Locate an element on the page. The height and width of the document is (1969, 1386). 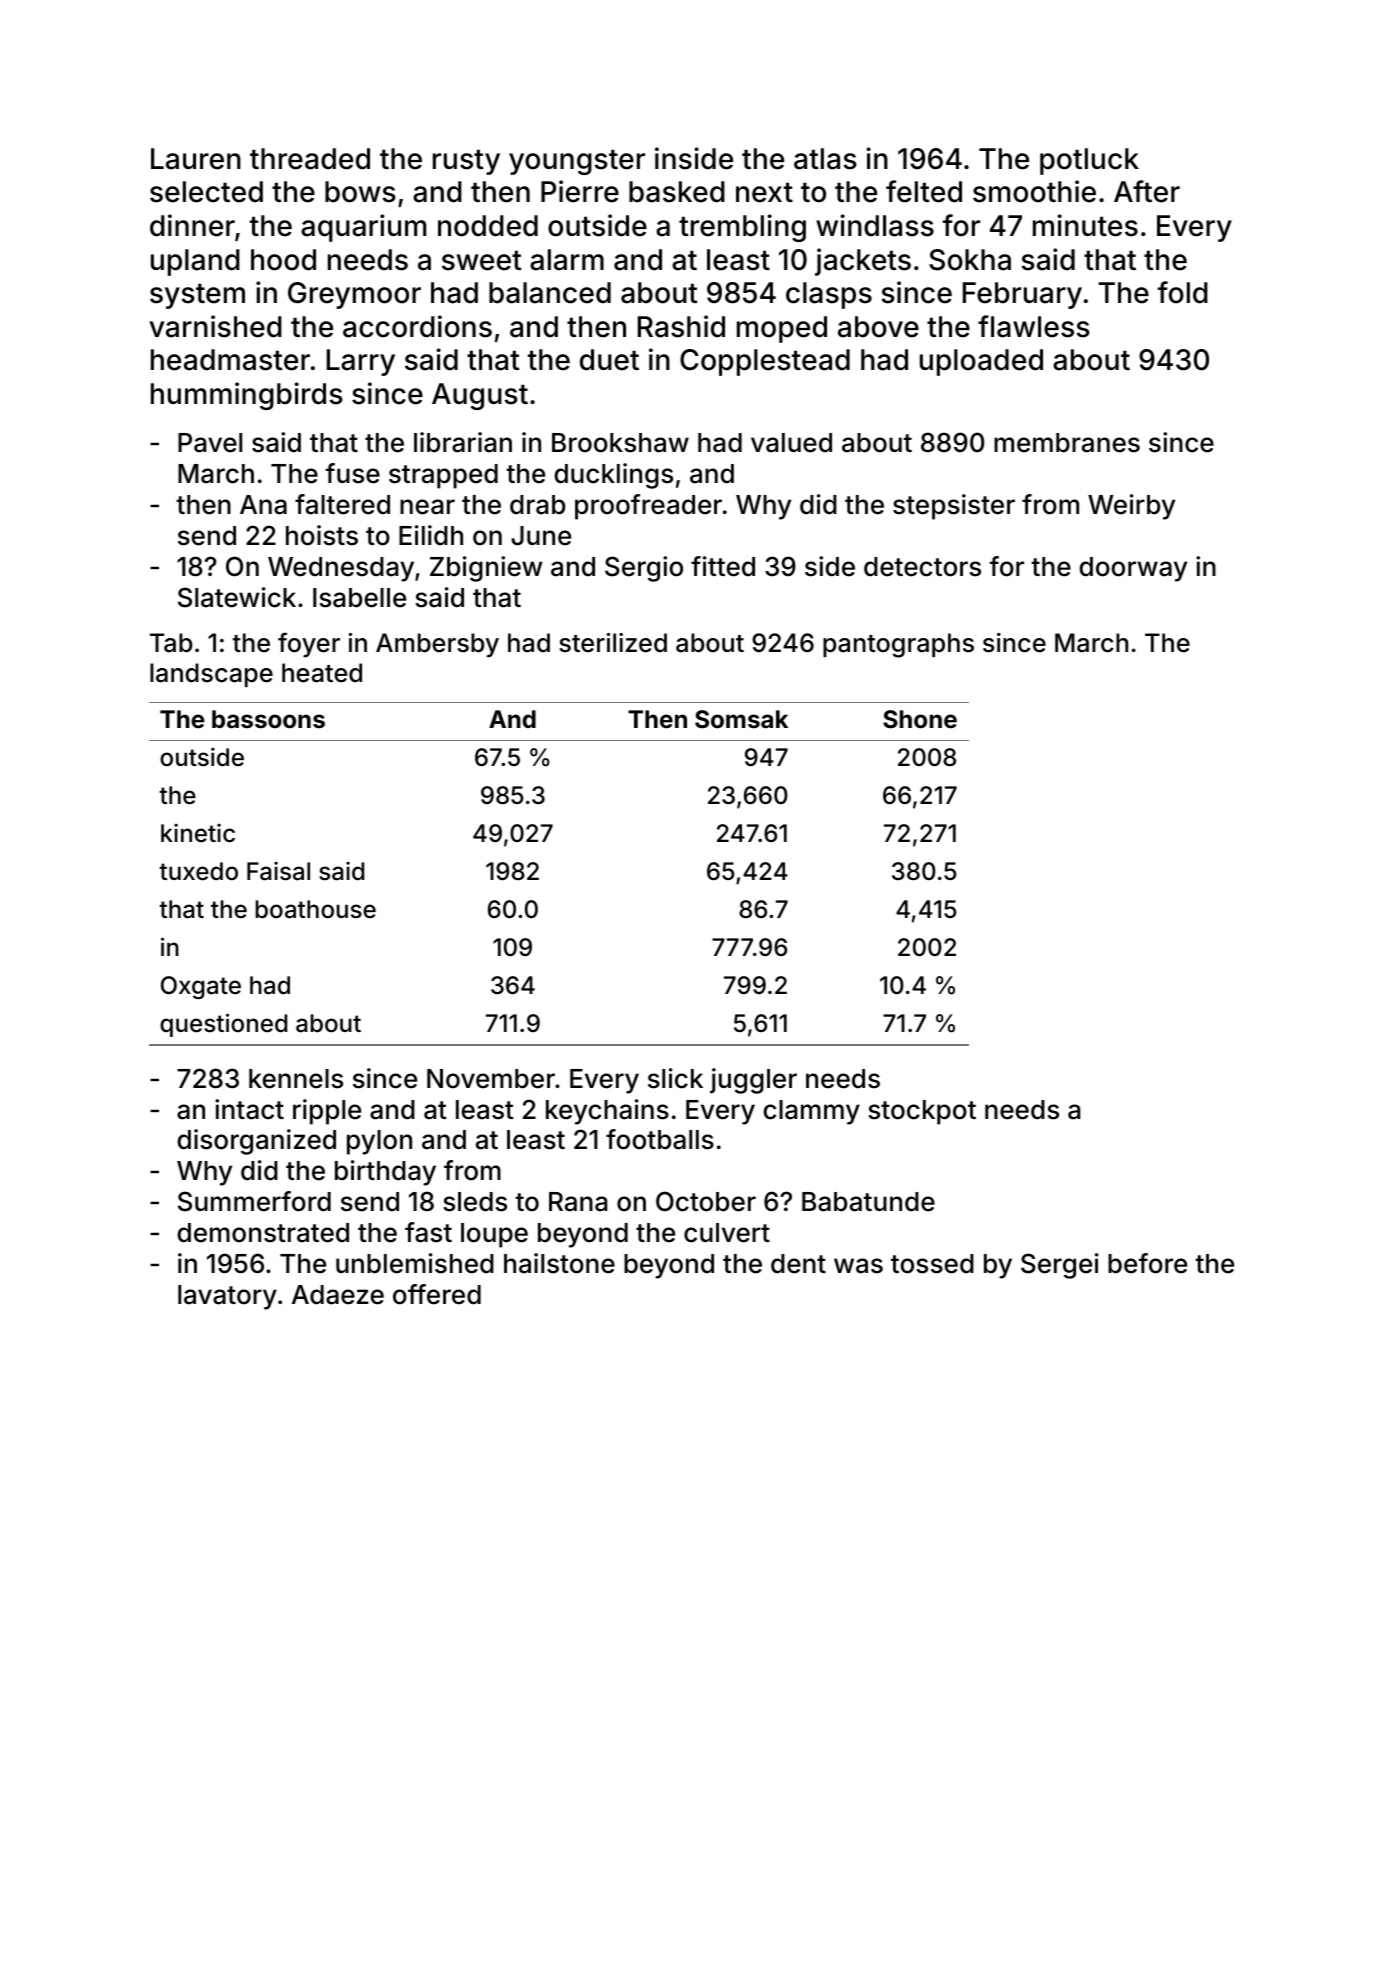
Rana is located at coordinates (578, 1202).
